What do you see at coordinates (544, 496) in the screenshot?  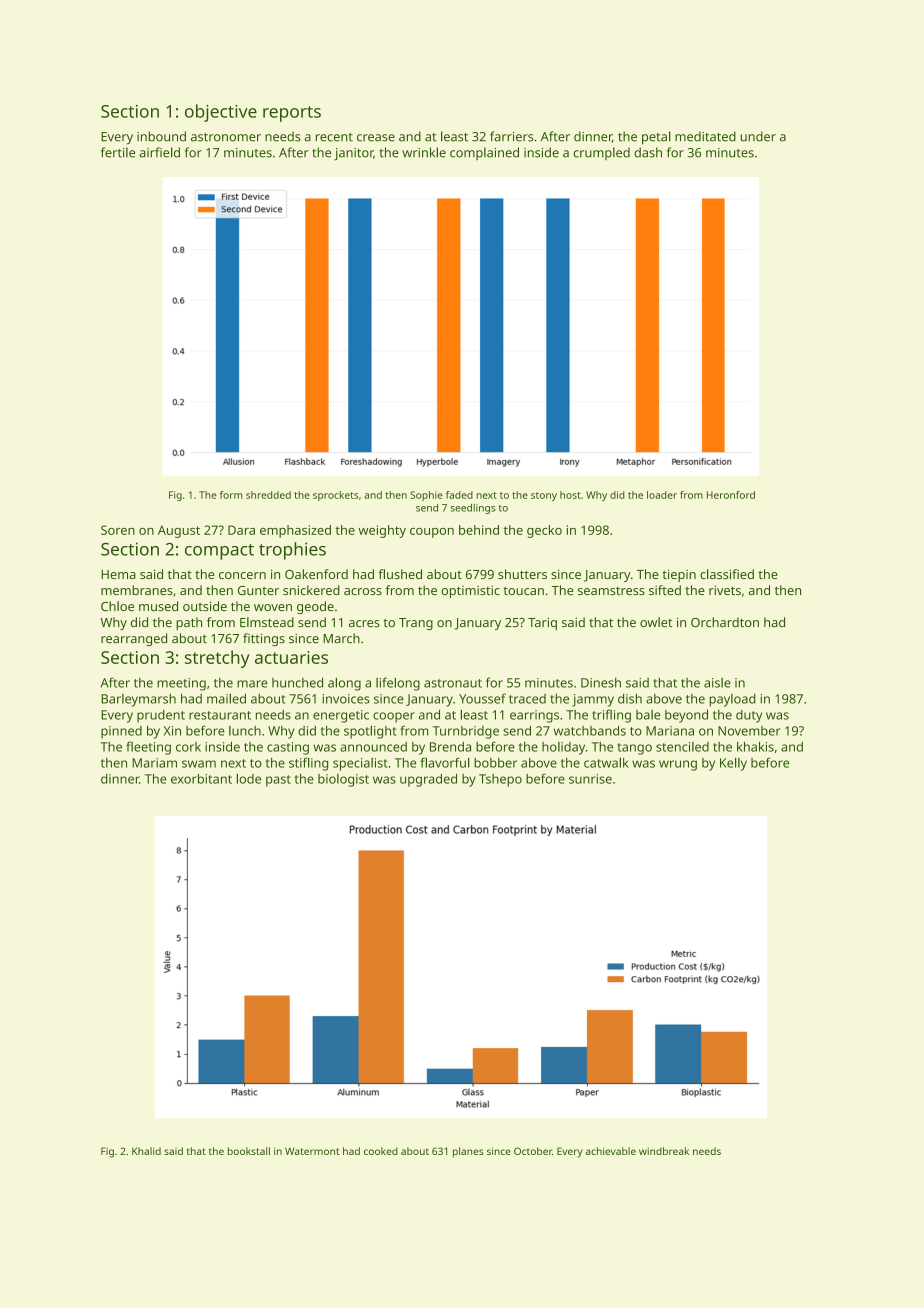 I see `stony` at bounding box center [544, 496].
